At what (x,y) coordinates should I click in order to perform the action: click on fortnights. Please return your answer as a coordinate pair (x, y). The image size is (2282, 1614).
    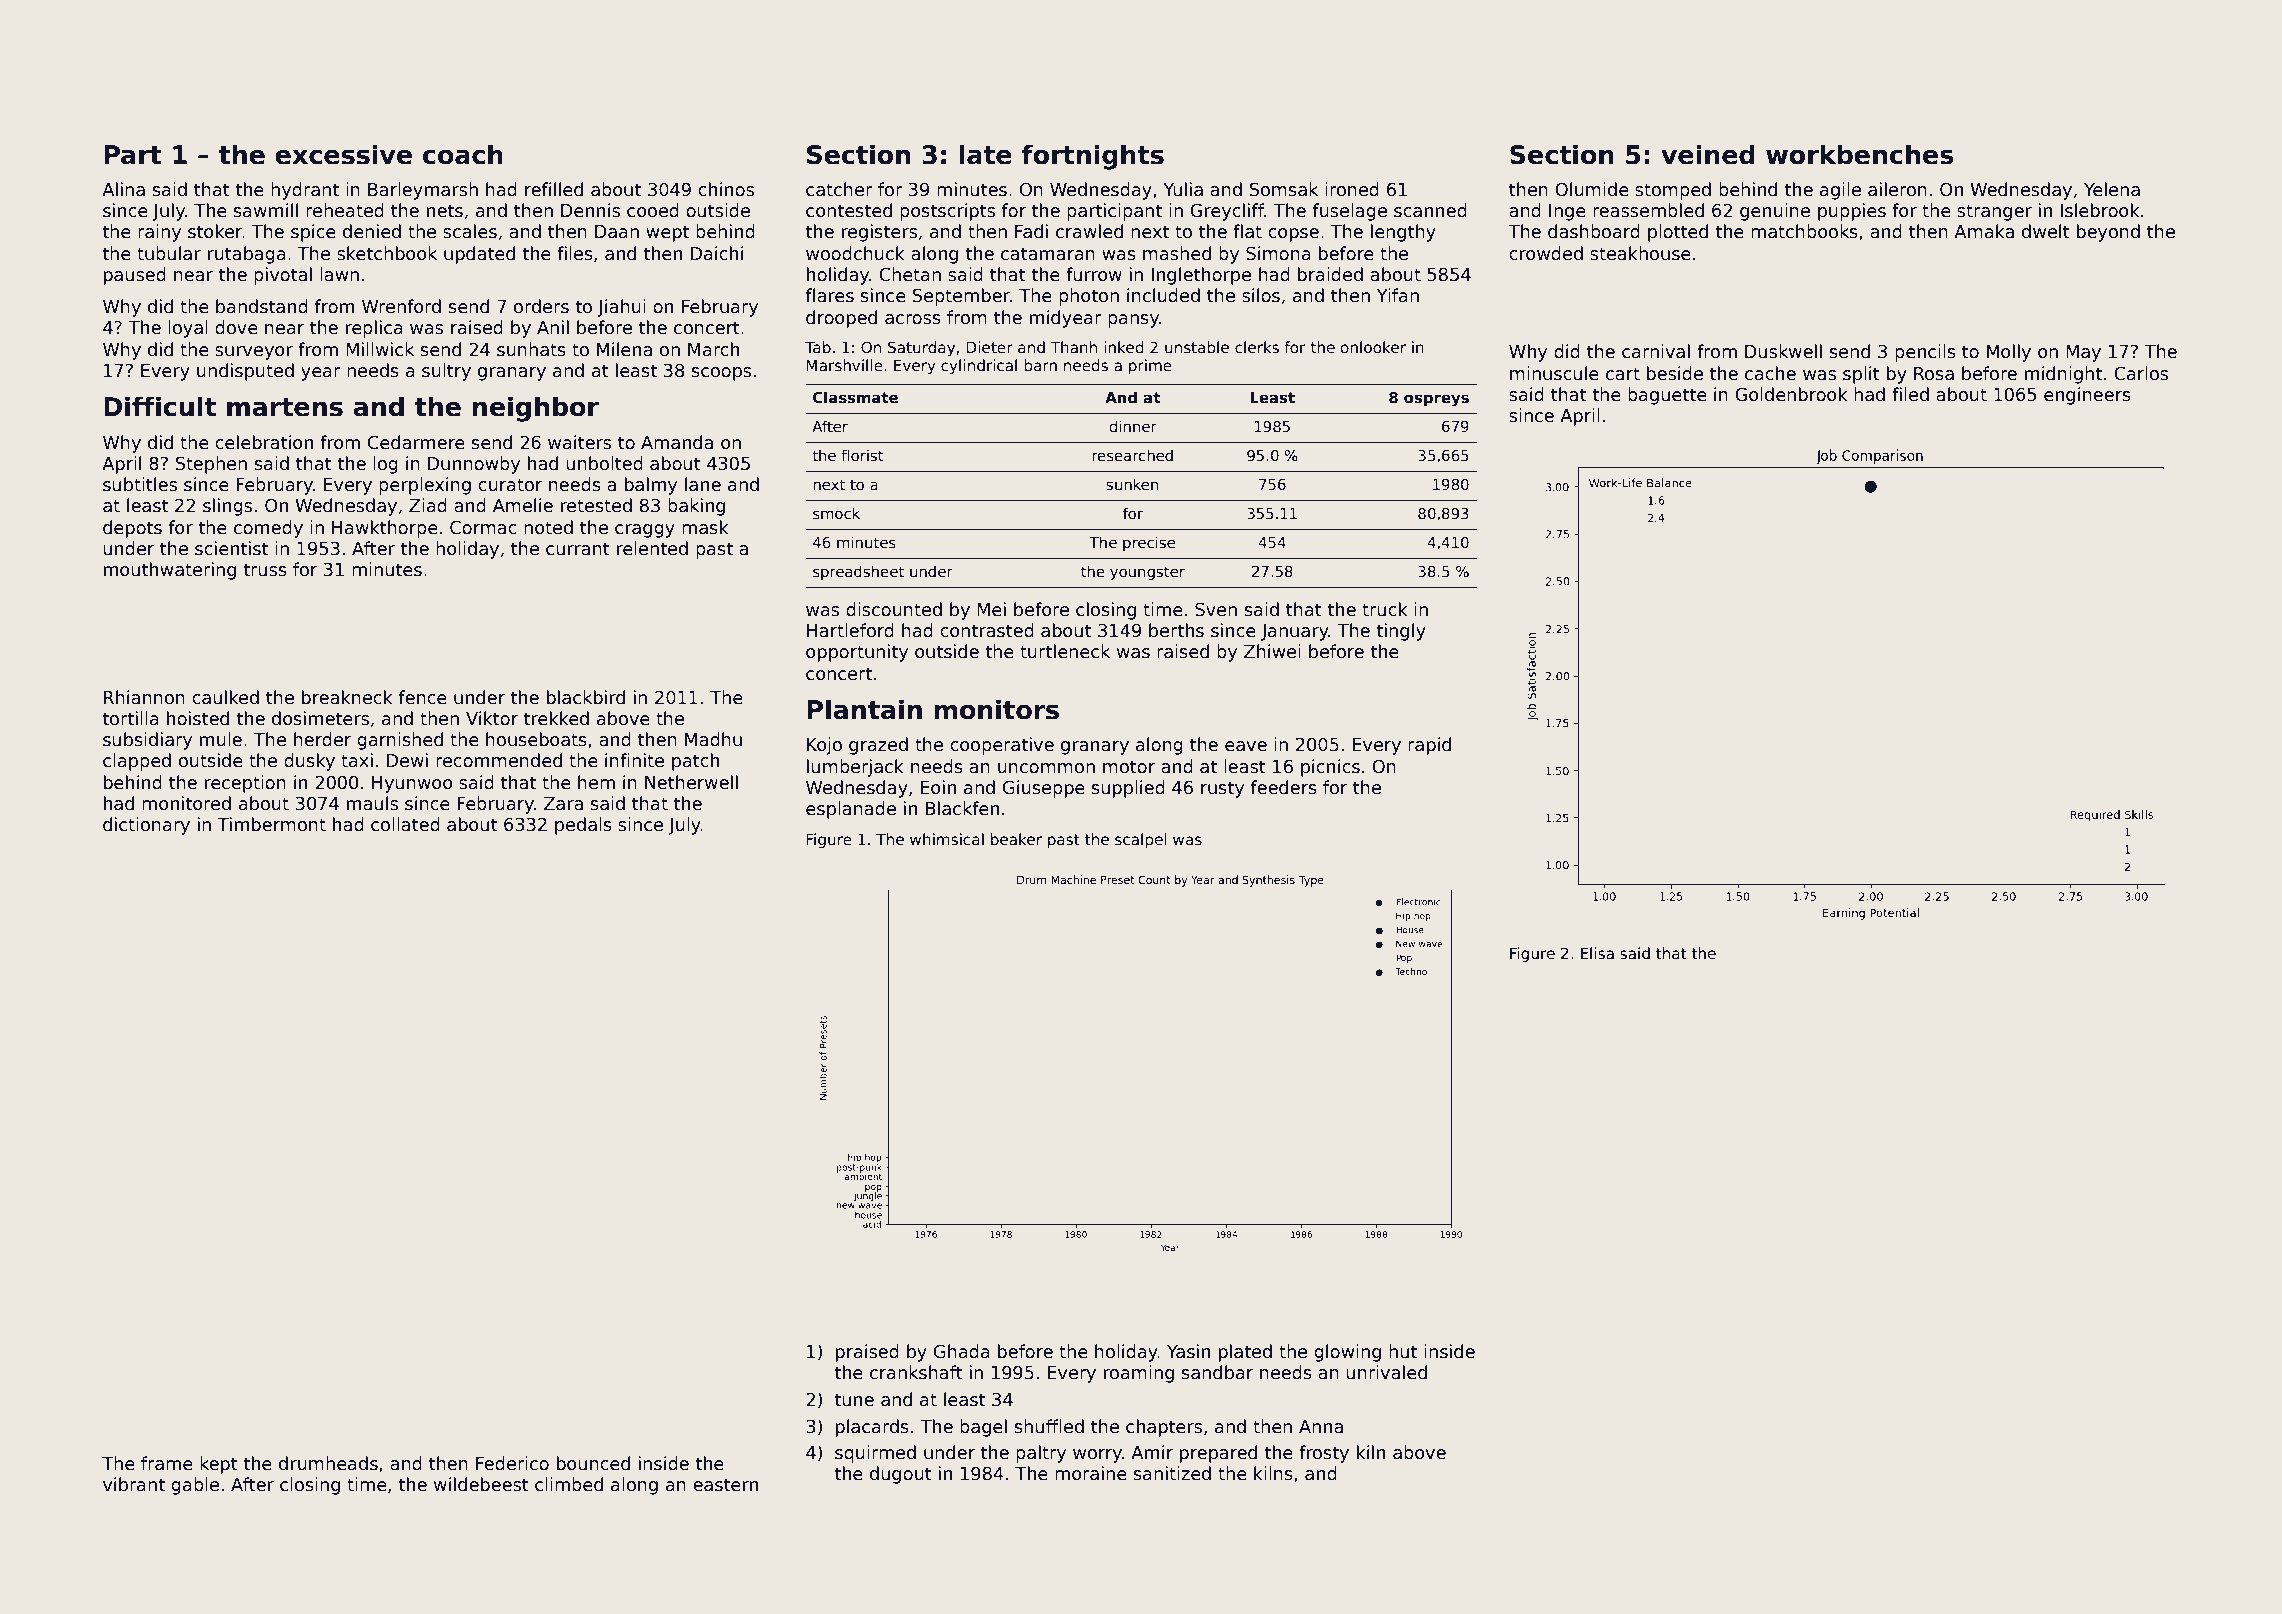
    Looking at the image, I should click on (1092, 157).
